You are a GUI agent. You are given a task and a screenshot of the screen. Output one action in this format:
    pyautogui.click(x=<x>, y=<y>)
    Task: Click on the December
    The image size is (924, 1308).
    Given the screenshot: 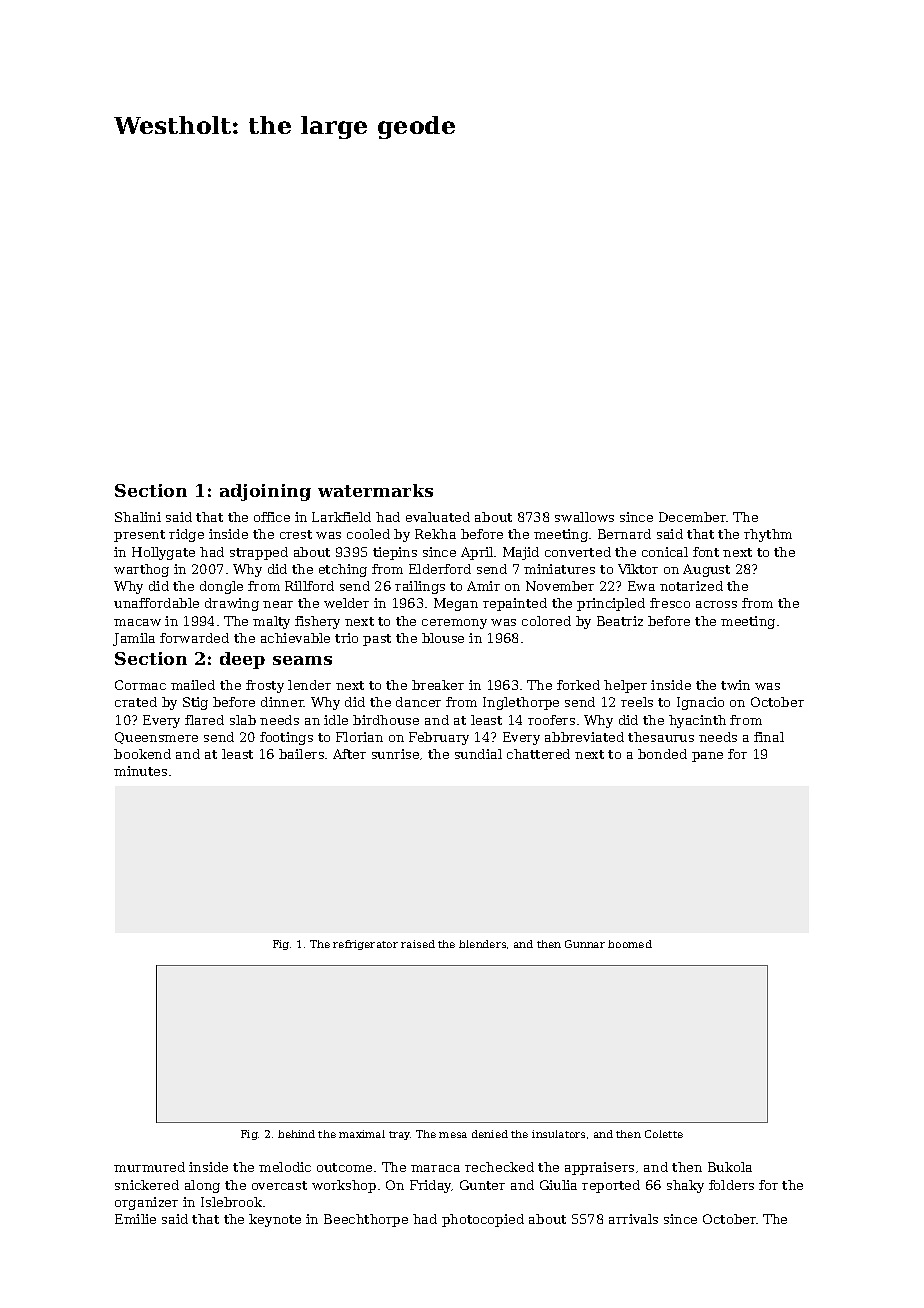 What is the action you would take?
    pyautogui.click(x=693, y=517)
